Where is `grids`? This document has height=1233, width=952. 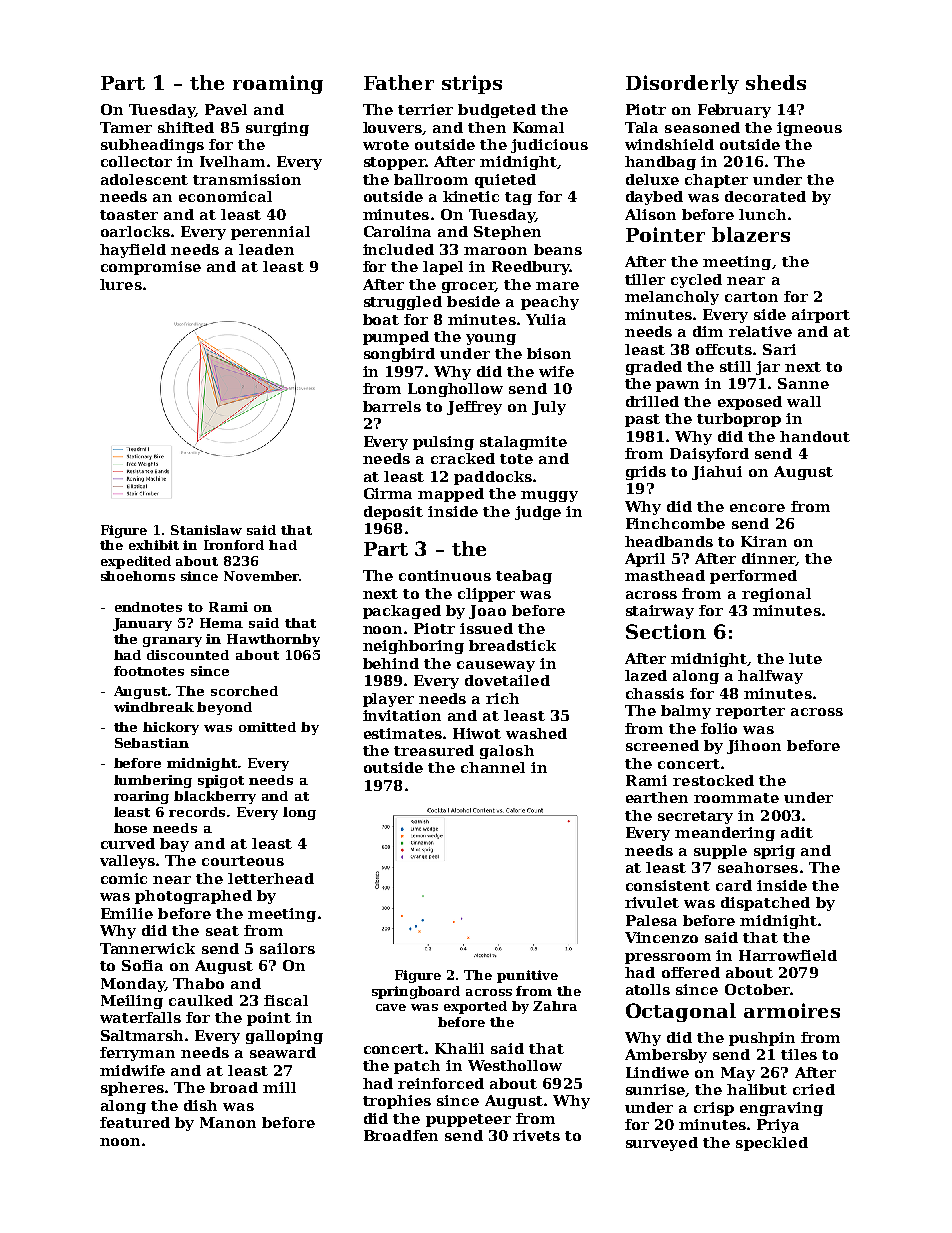 grids is located at coordinates (646, 473).
